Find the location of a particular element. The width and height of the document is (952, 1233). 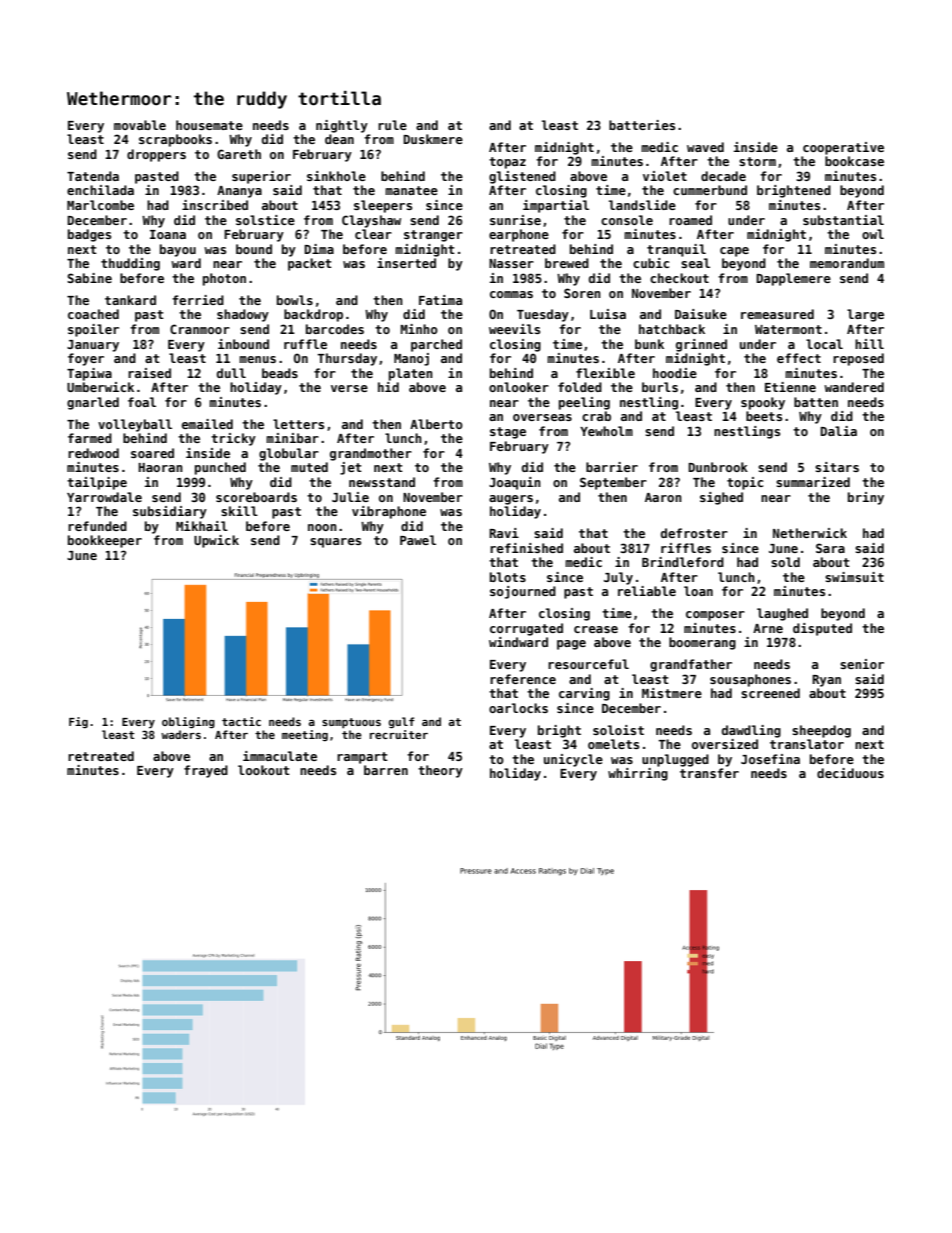

Aaron is located at coordinates (663, 497).
